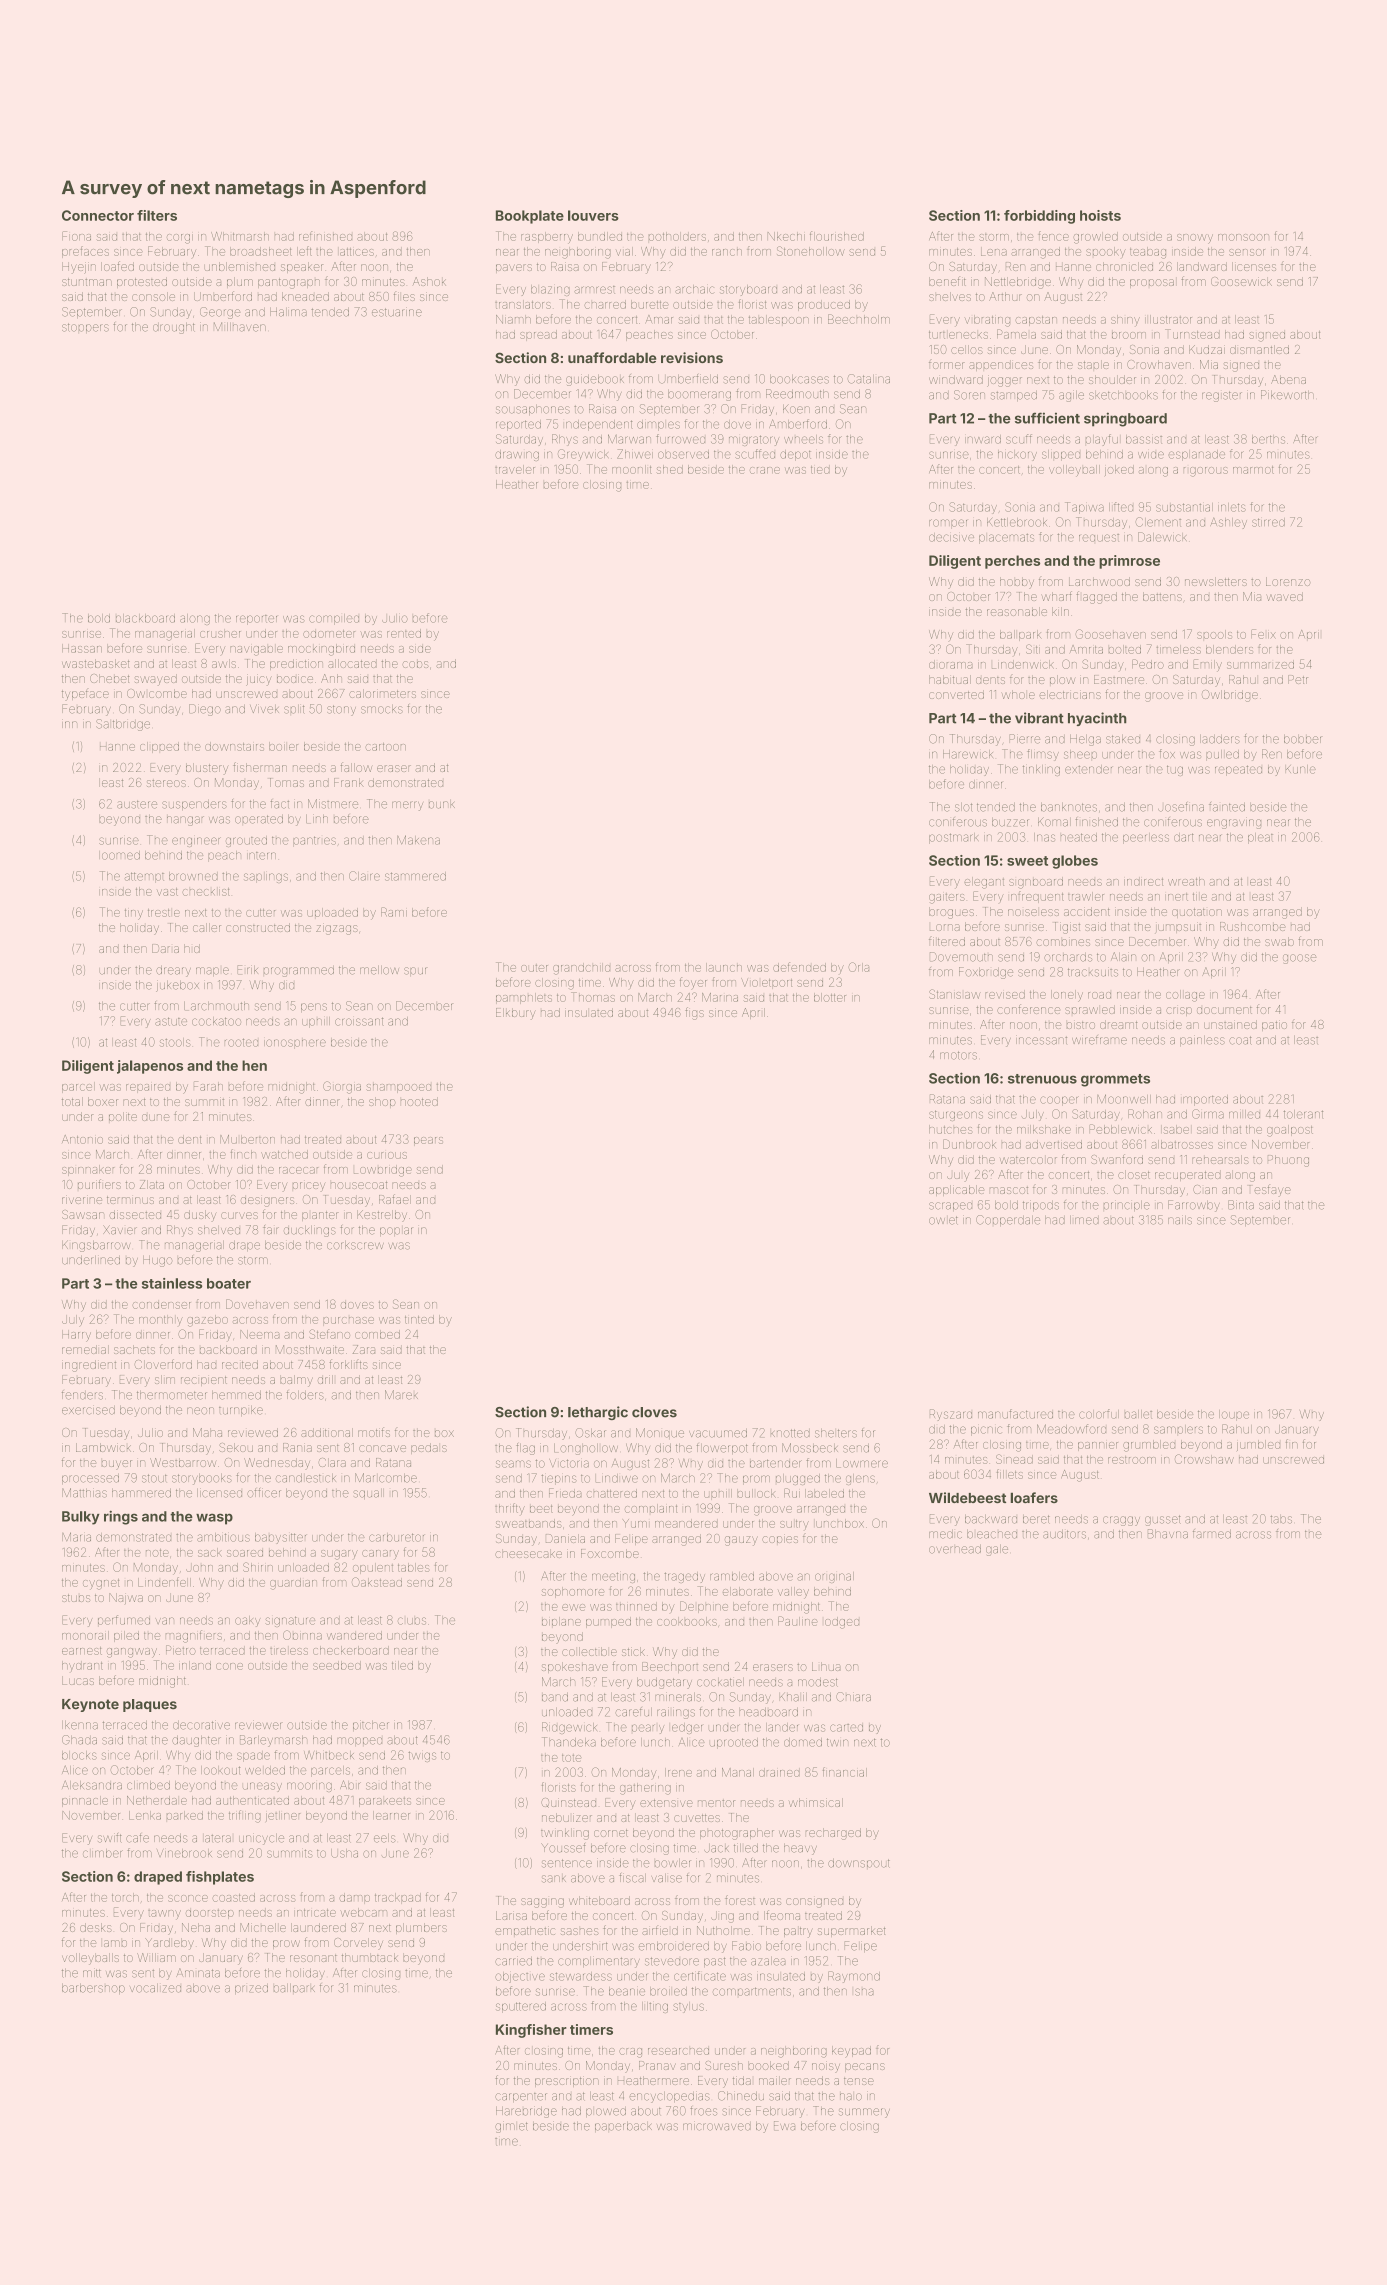 The width and height of the page is (1387, 2285). I want to click on gimlet, so click(511, 2127).
